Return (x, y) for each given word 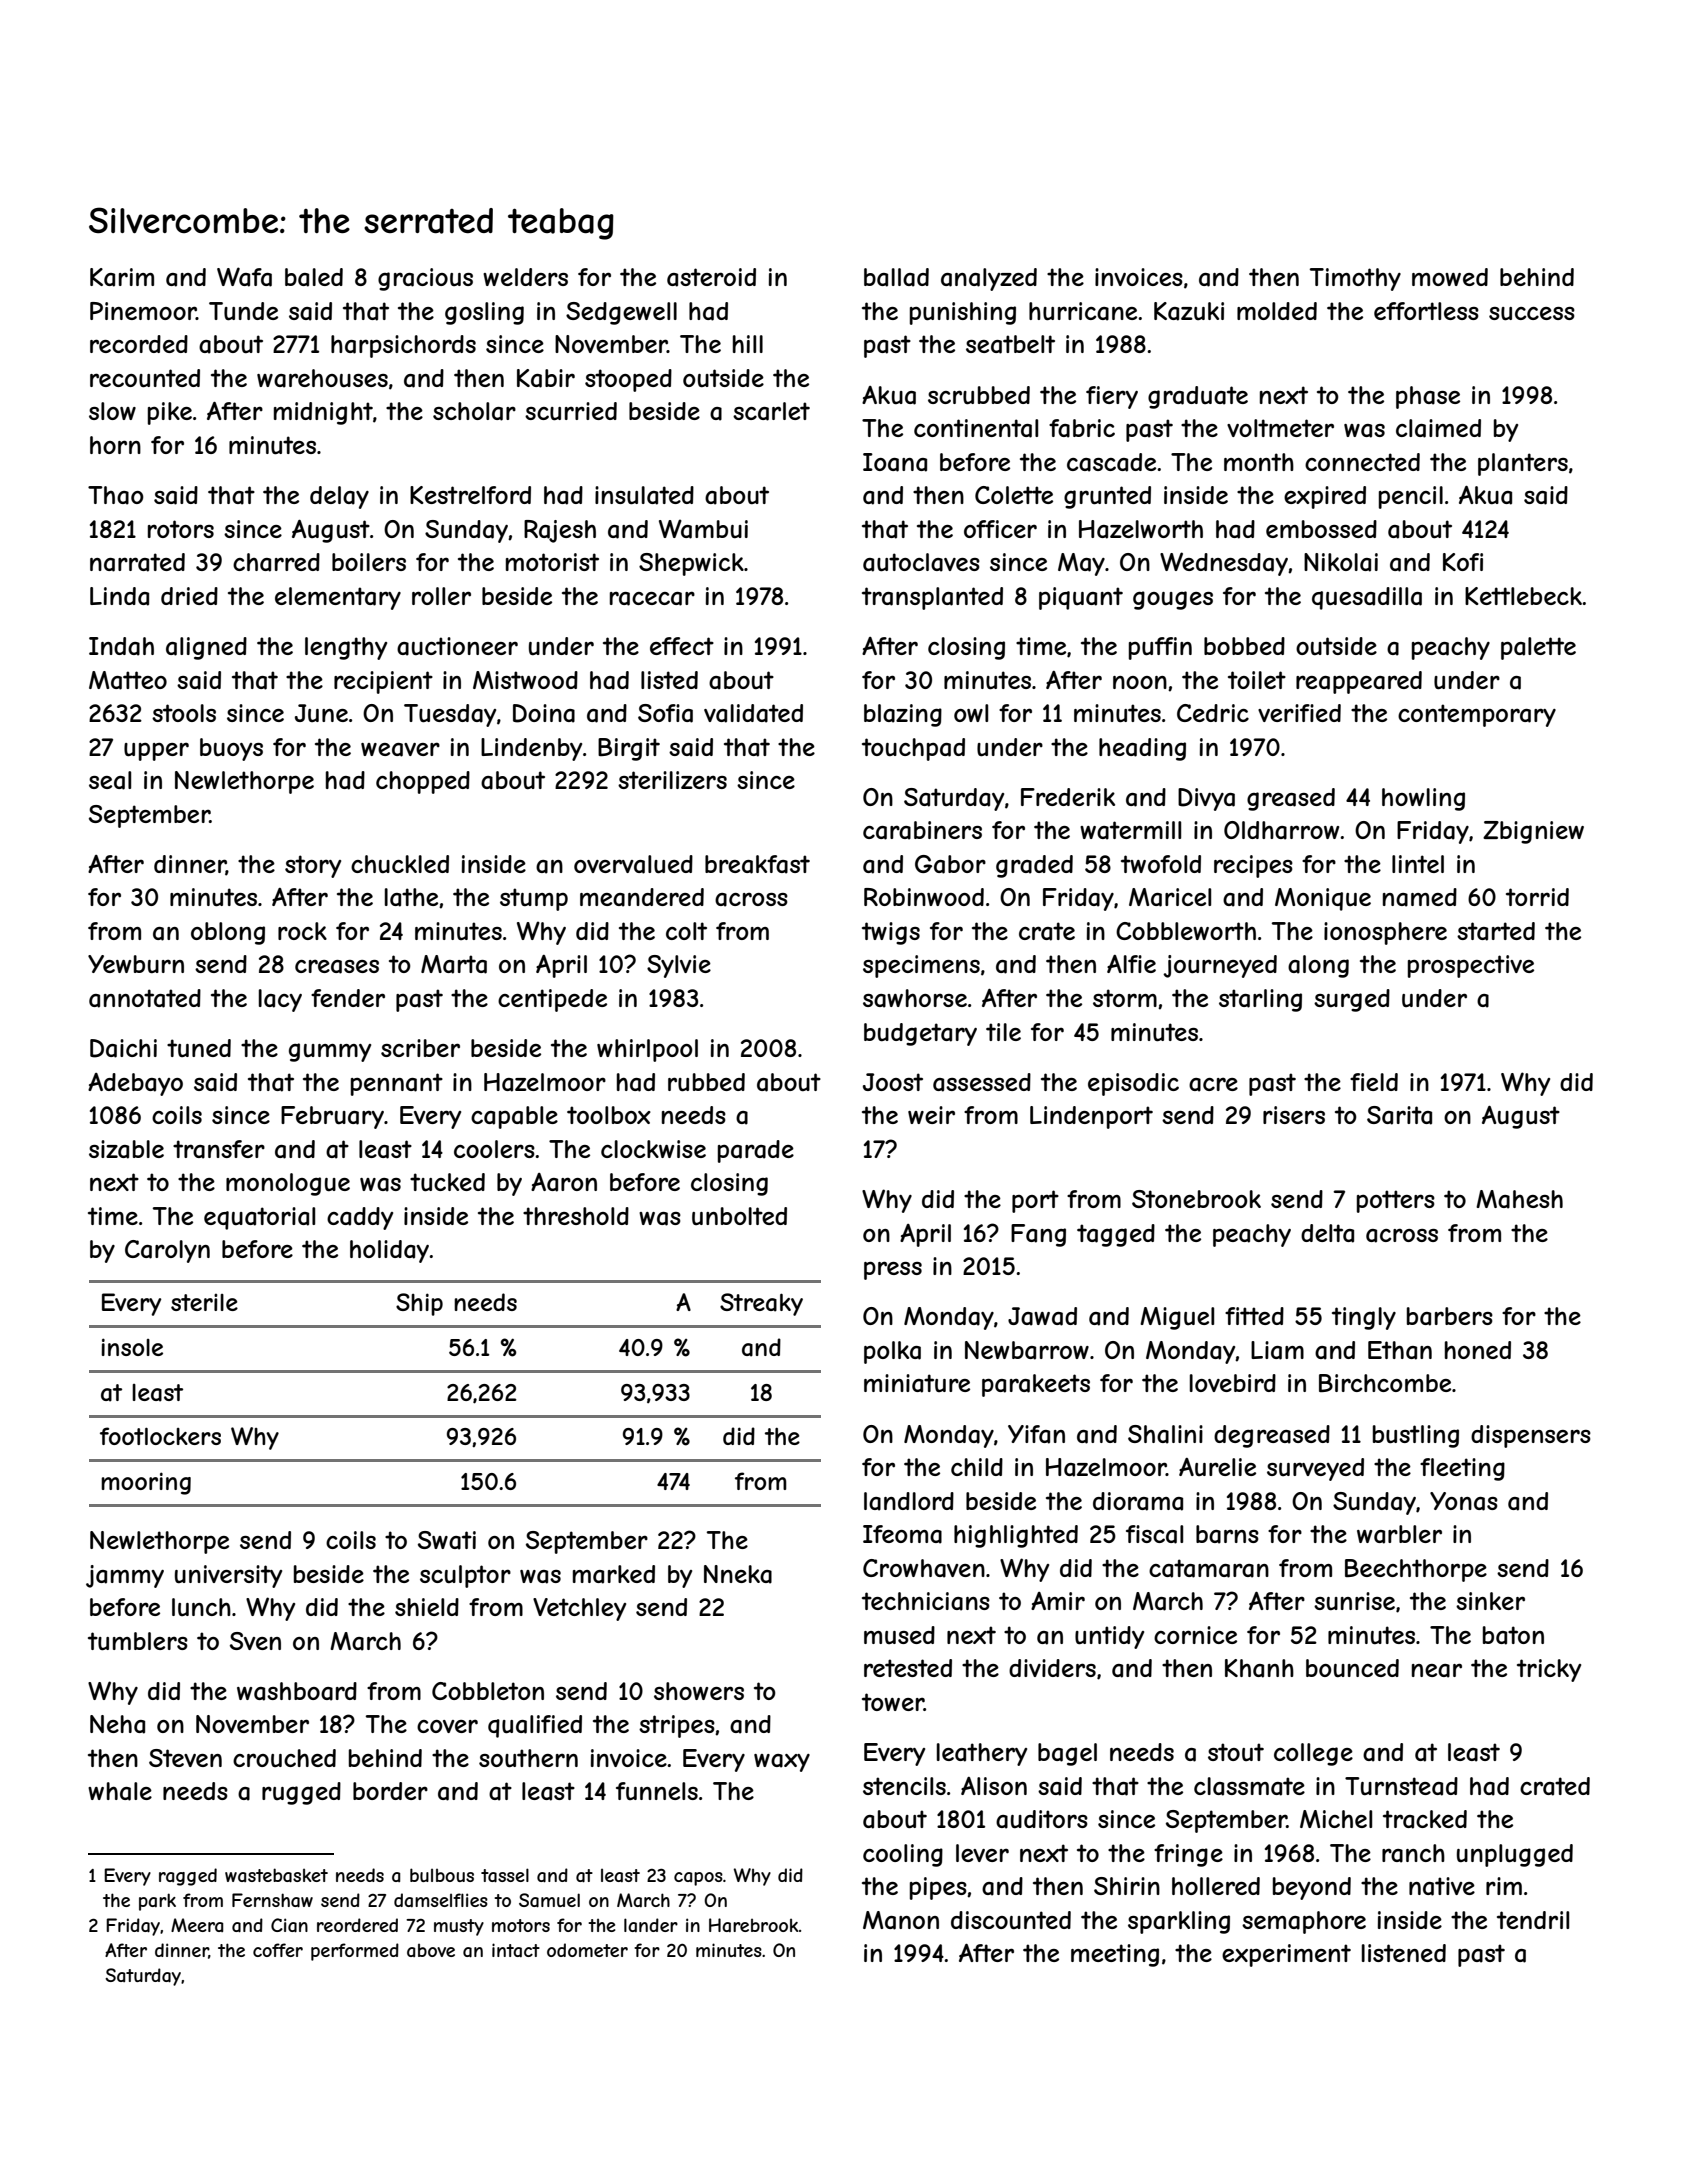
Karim (122, 277)
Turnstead (1401, 1786)
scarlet (771, 411)
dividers (1052, 1668)
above (431, 1950)
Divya (1206, 799)
